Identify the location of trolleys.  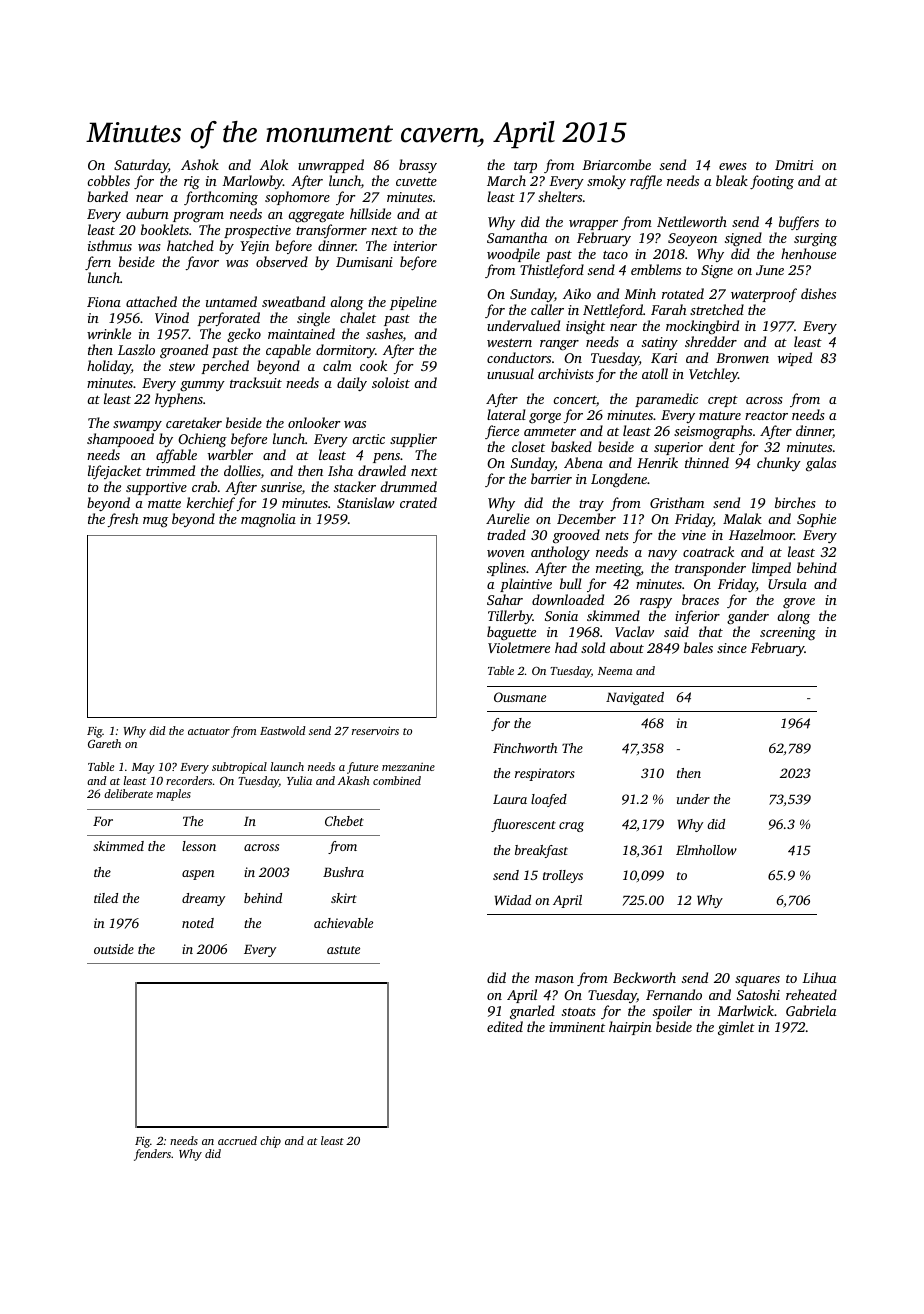
(563, 876).
